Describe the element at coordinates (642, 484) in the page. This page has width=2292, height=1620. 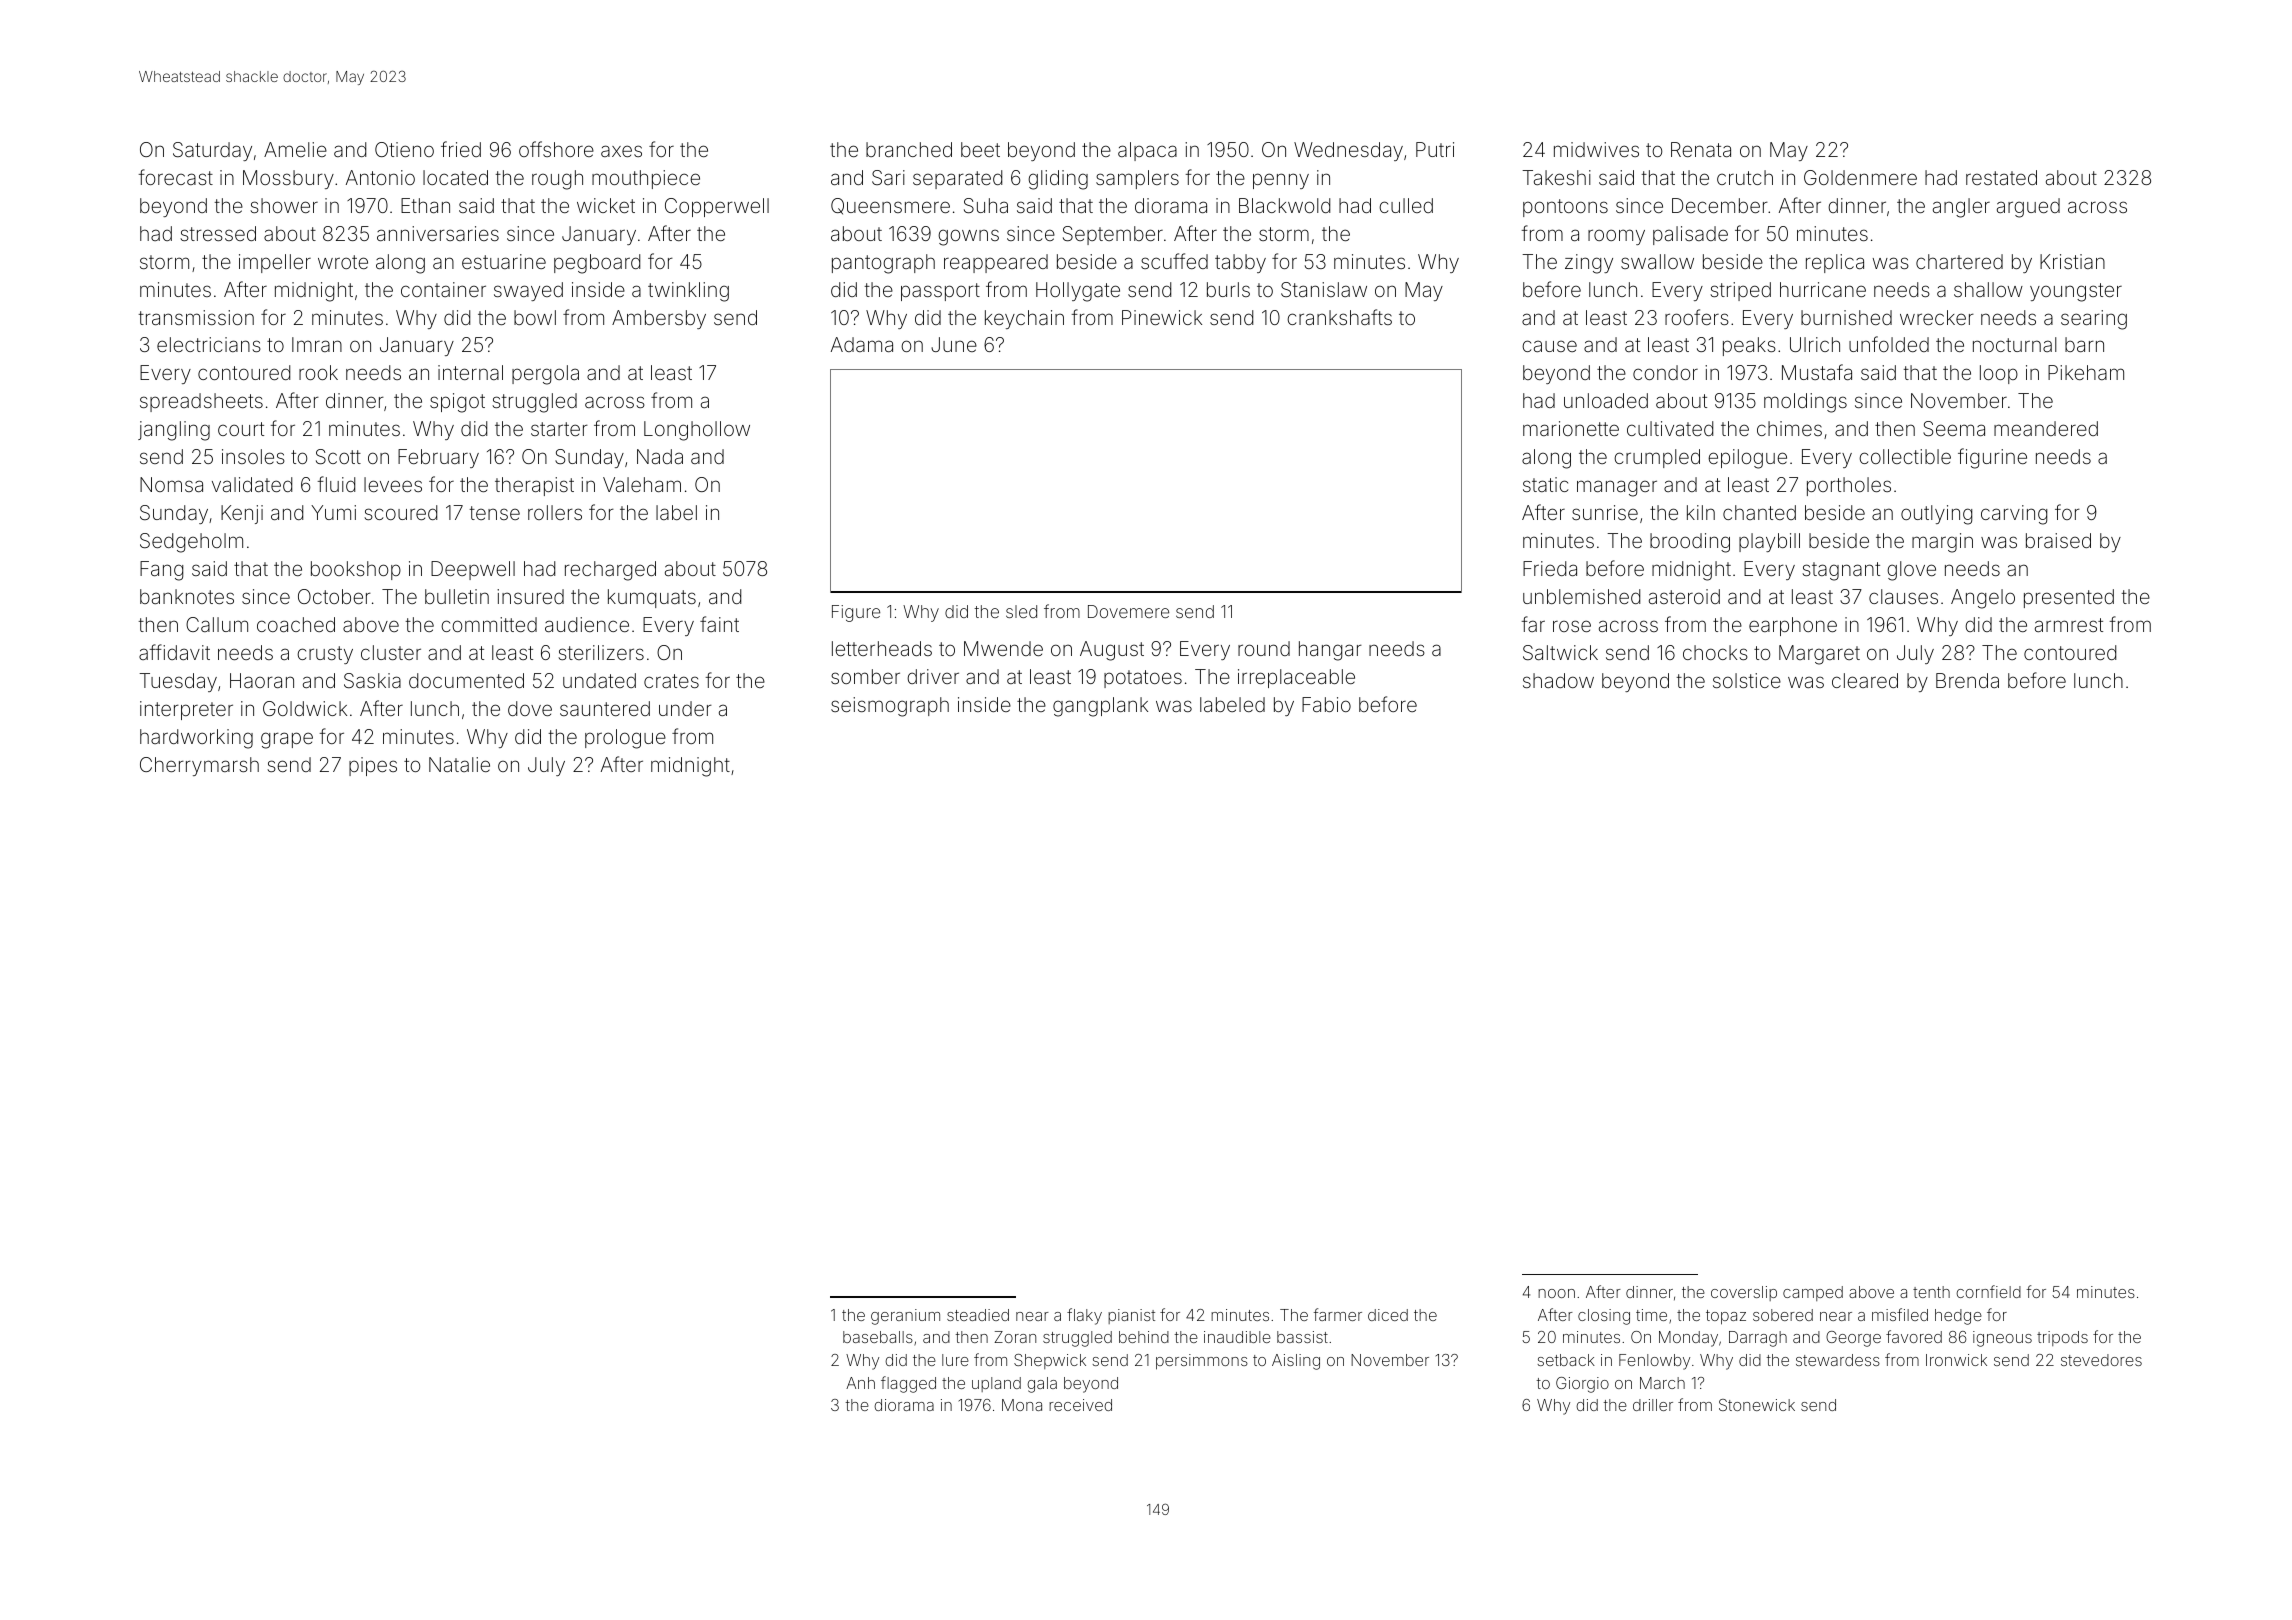
I see `Valeham` at that location.
